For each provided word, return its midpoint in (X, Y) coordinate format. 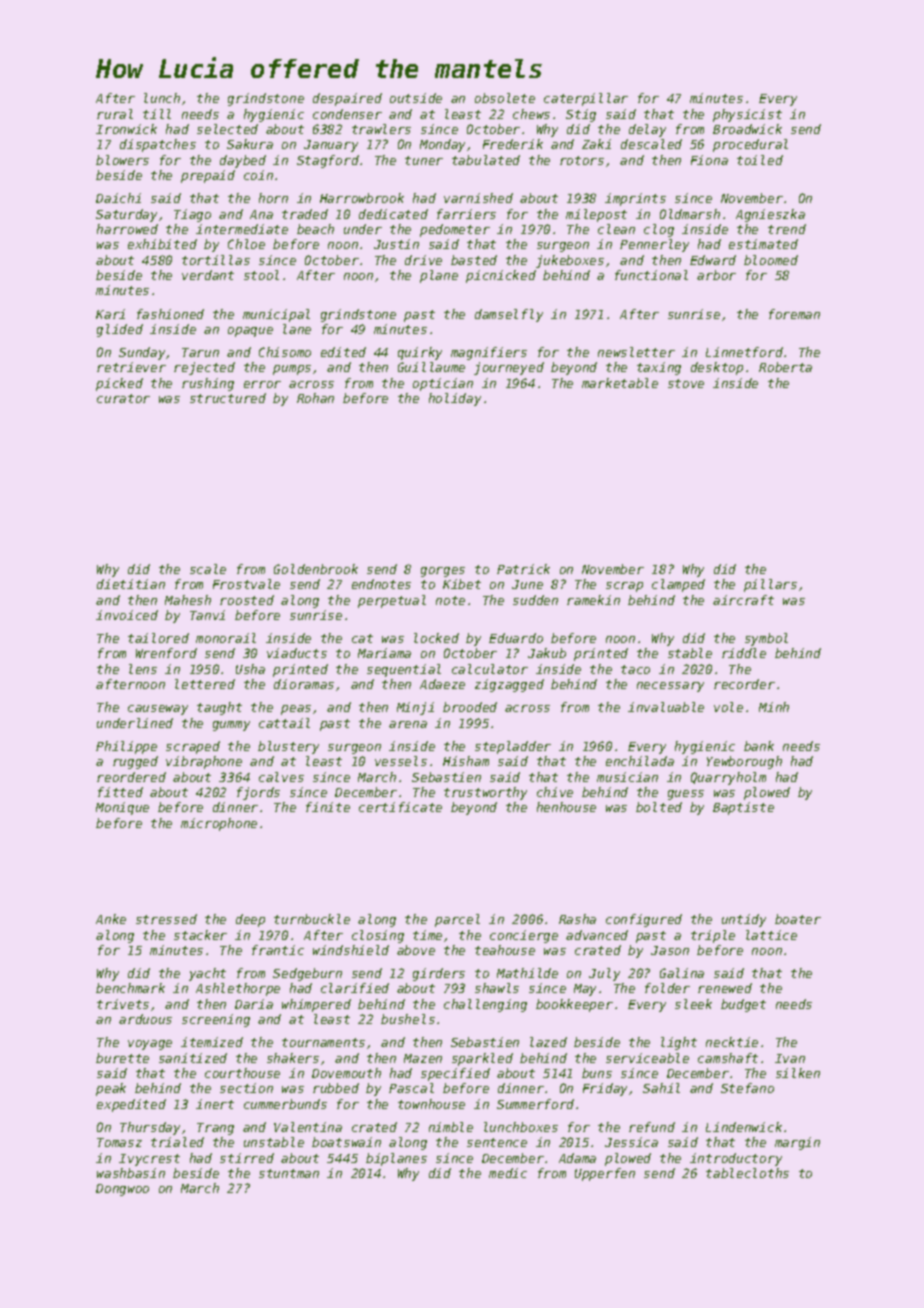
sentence (497, 1142)
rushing (208, 384)
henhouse (566, 807)
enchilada (640, 761)
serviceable (647, 1058)
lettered (205, 684)
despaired (347, 99)
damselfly (509, 315)
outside (416, 98)
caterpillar (586, 99)
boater (798, 919)
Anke (111, 919)
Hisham (466, 761)
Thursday (150, 1128)
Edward (713, 260)
